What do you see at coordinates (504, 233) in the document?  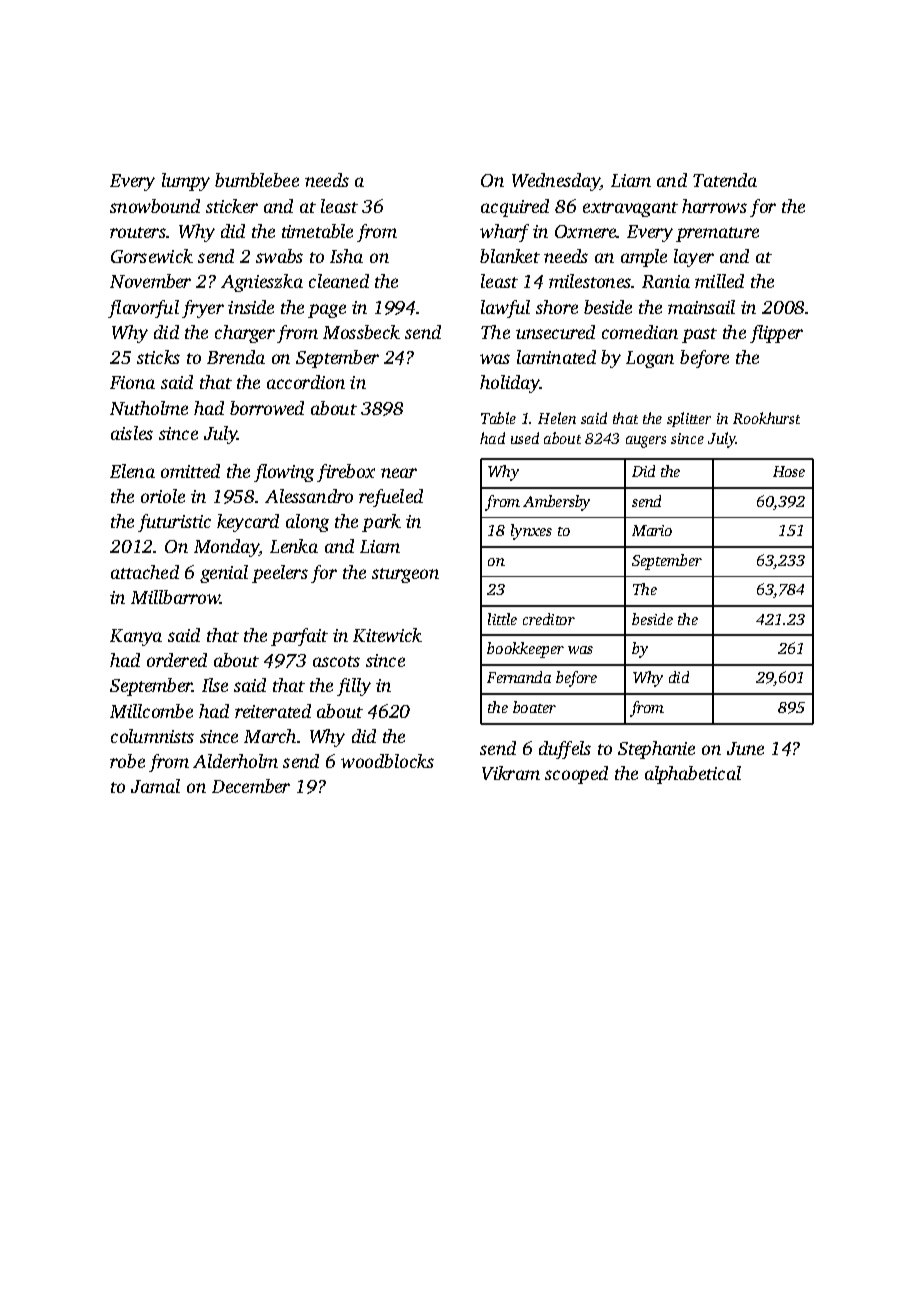 I see `wharf` at bounding box center [504, 233].
